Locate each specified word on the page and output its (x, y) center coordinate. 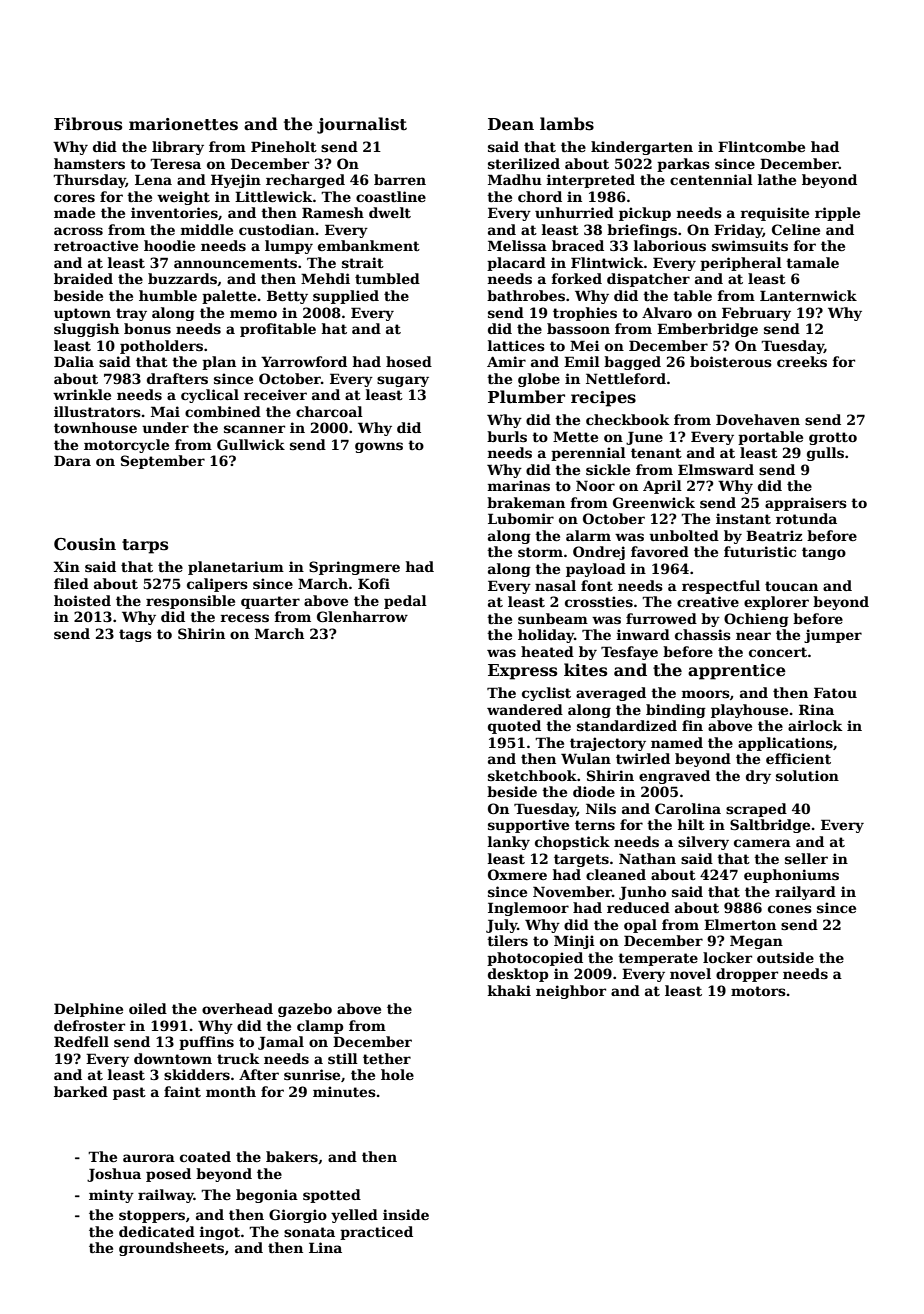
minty (111, 1196)
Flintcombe (761, 146)
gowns (379, 447)
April (662, 487)
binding (676, 711)
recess (244, 618)
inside (406, 1214)
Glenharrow (362, 616)
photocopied (535, 959)
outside (785, 957)
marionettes (183, 124)
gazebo (305, 1010)
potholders (161, 347)
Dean (511, 124)
